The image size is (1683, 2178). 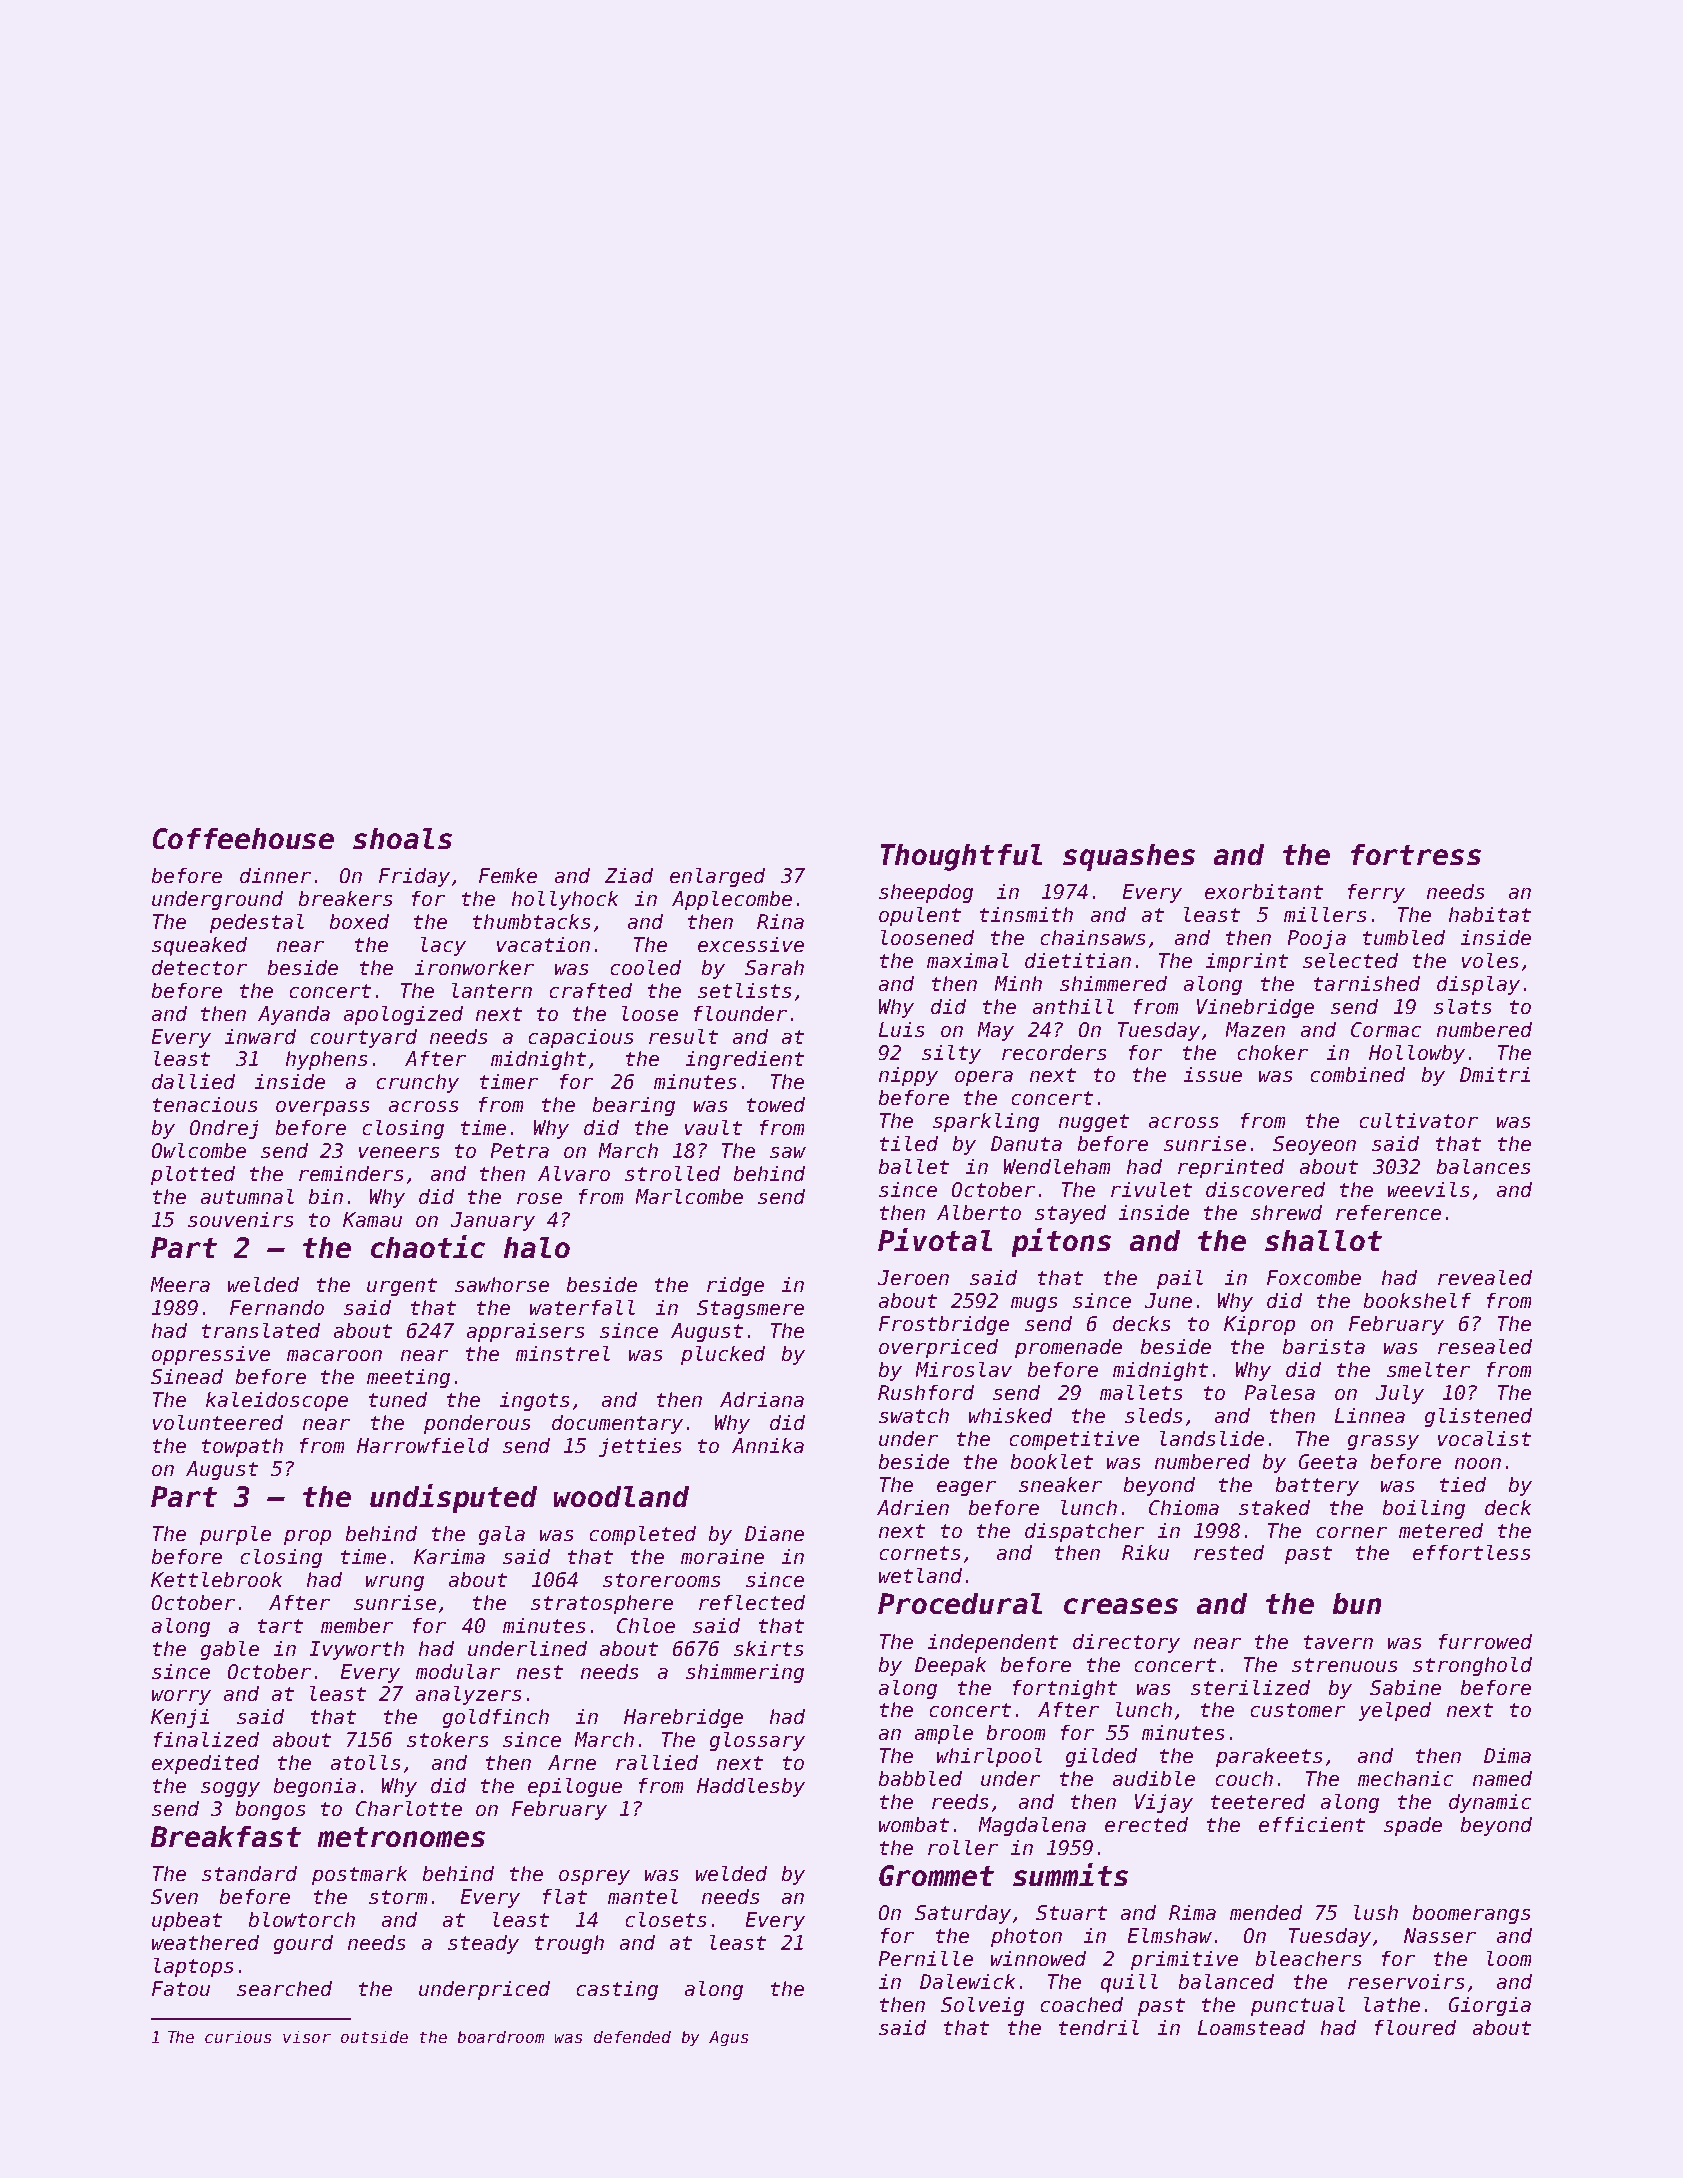 I want to click on Deepak, so click(x=950, y=1666).
